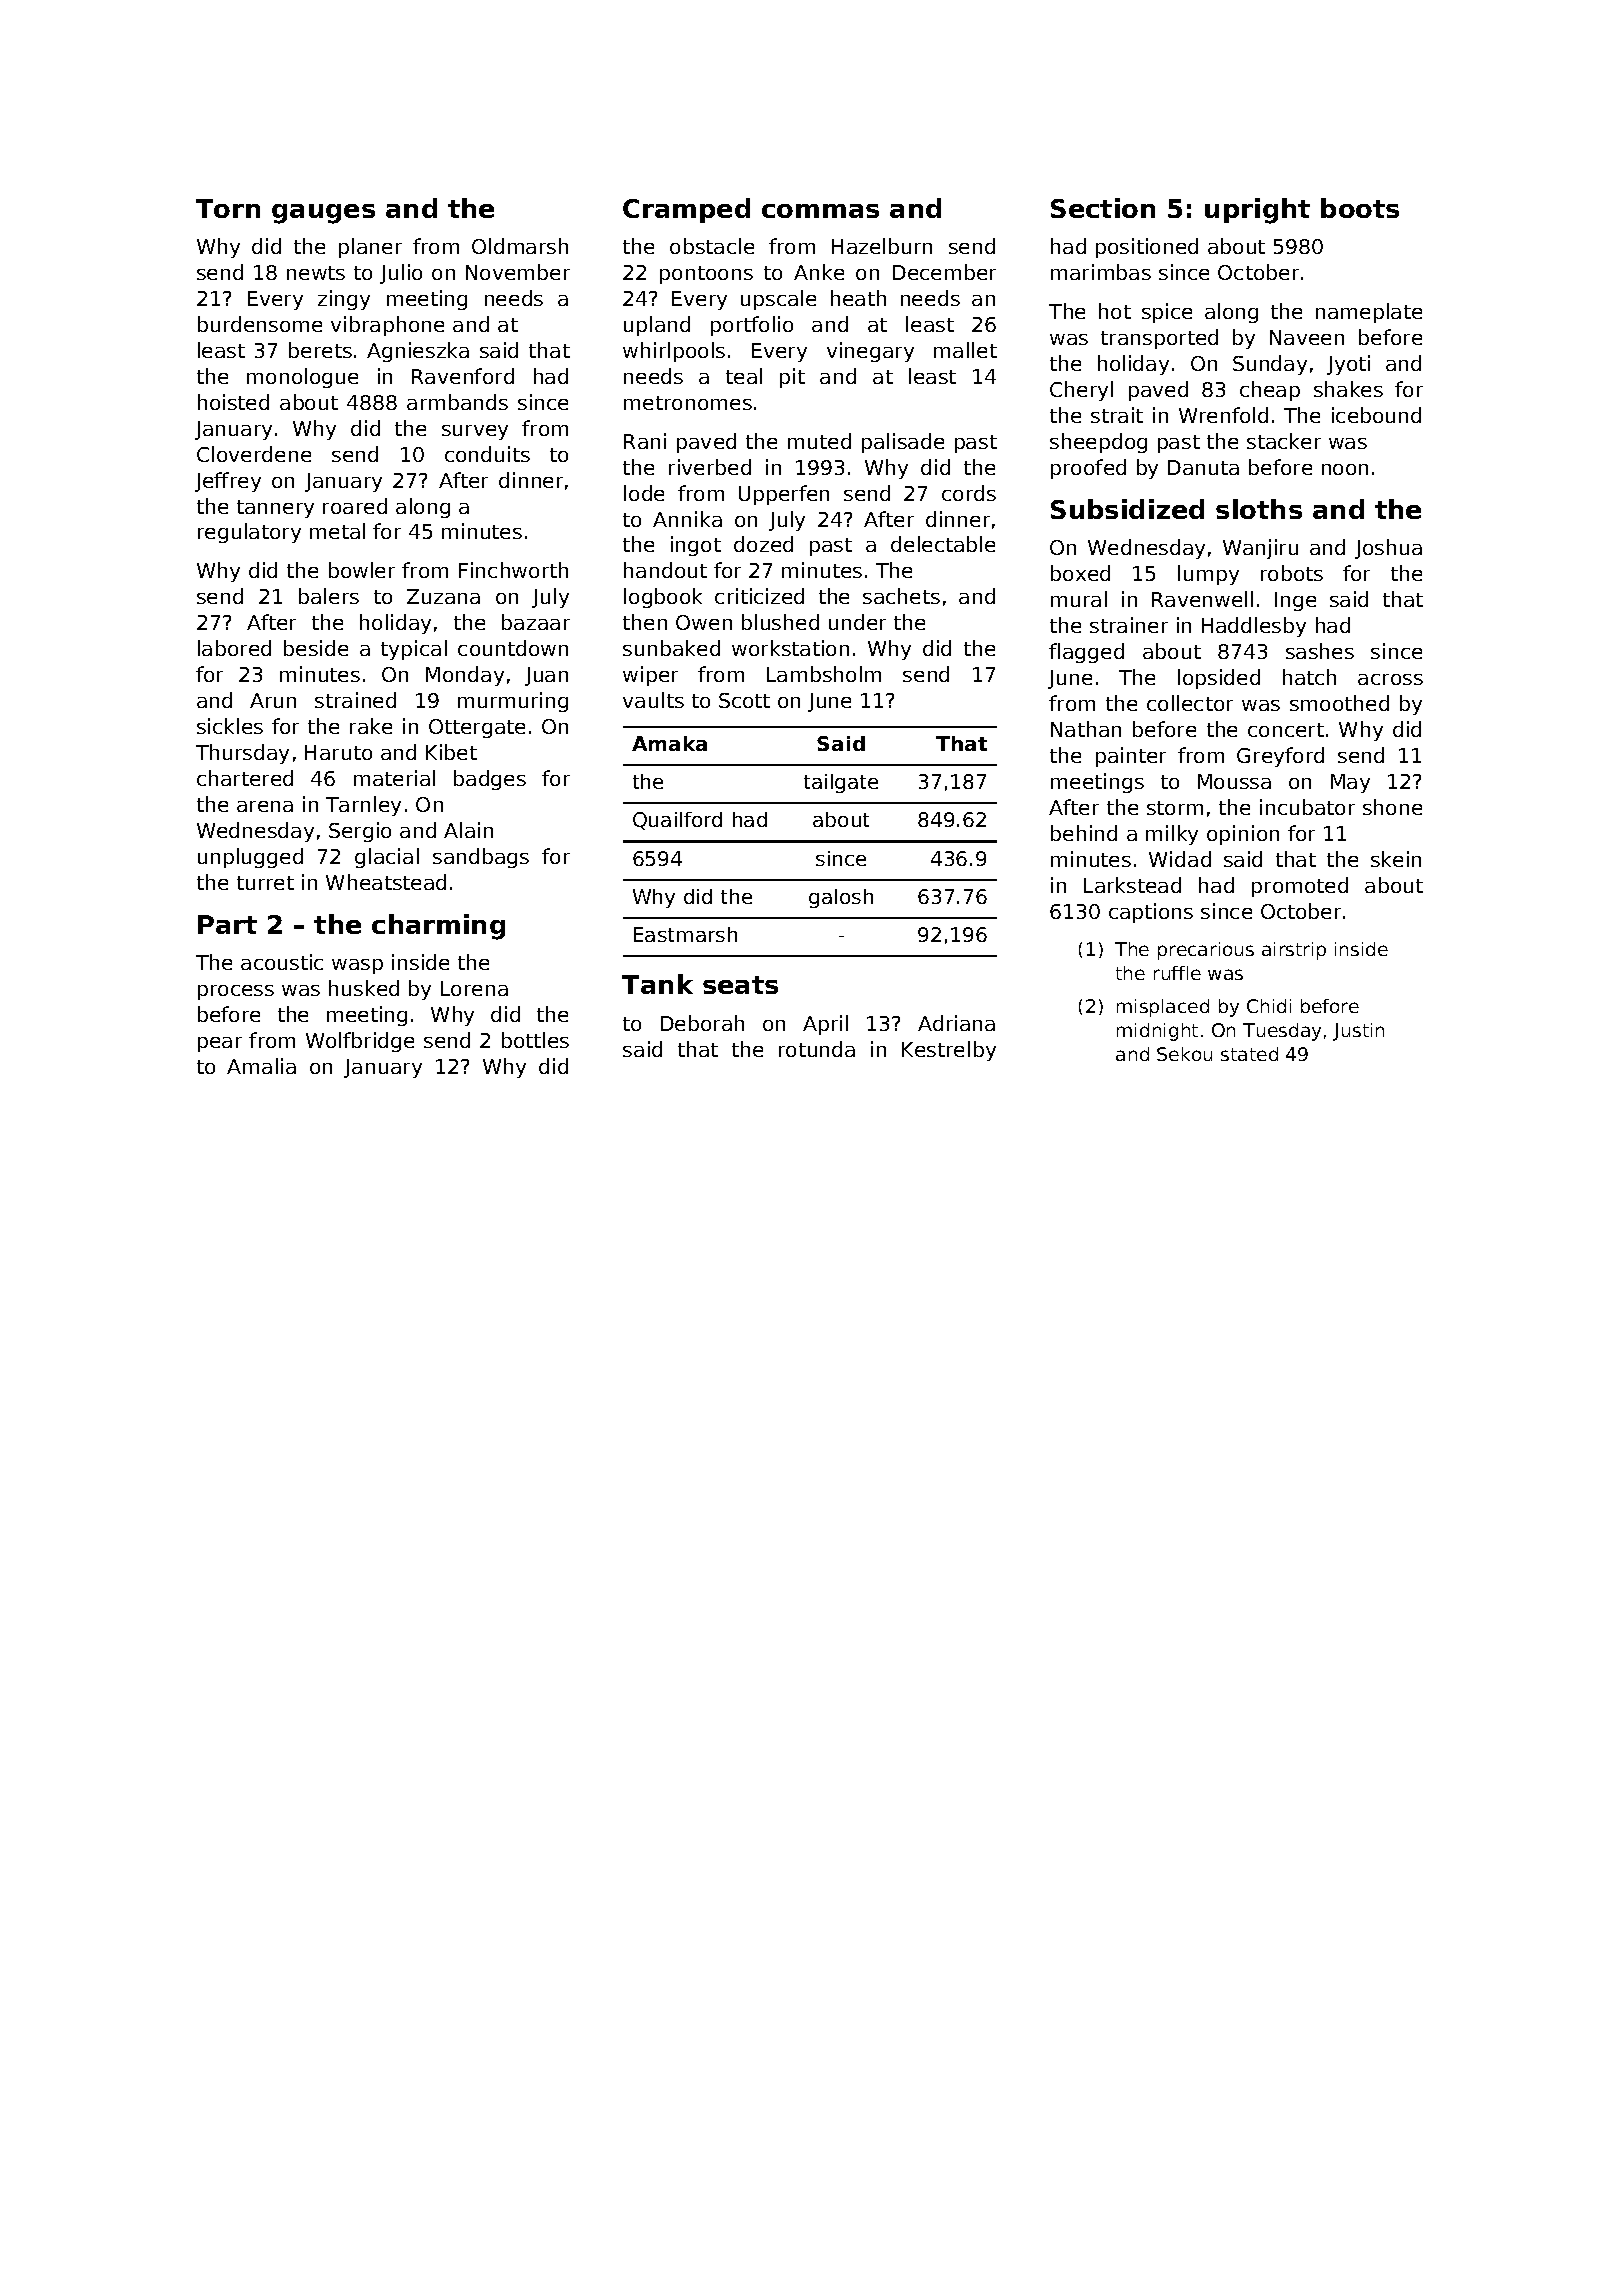 The width and height of the image is (1620, 2292). Describe the element at coordinates (857, 622) in the image. I see `under` at that location.
